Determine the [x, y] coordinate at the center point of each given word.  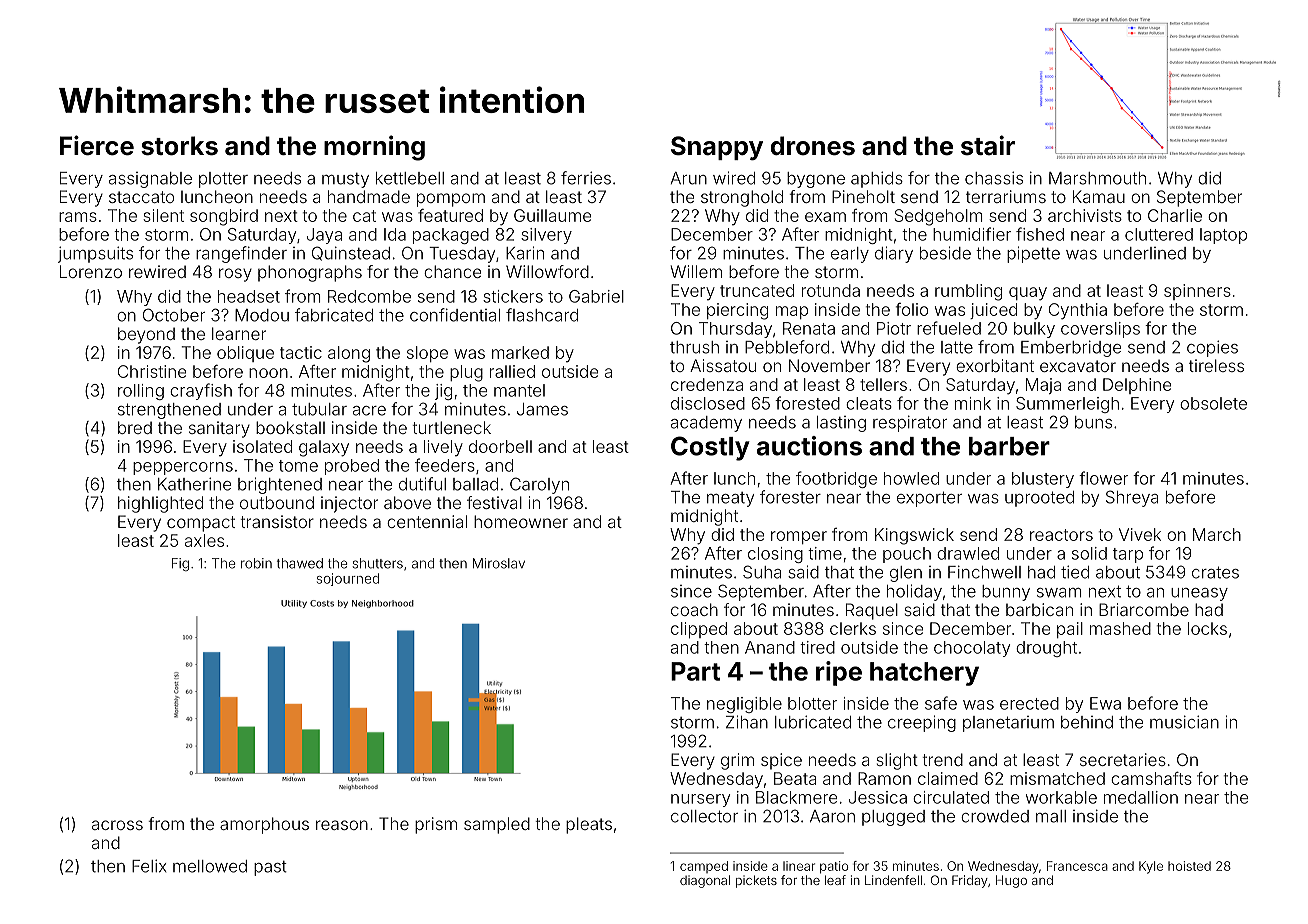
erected [1029, 703]
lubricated [813, 722]
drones [813, 146]
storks [179, 146]
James [542, 409]
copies [1212, 348]
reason [342, 825]
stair [988, 145]
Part [695, 671]
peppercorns [183, 468]
